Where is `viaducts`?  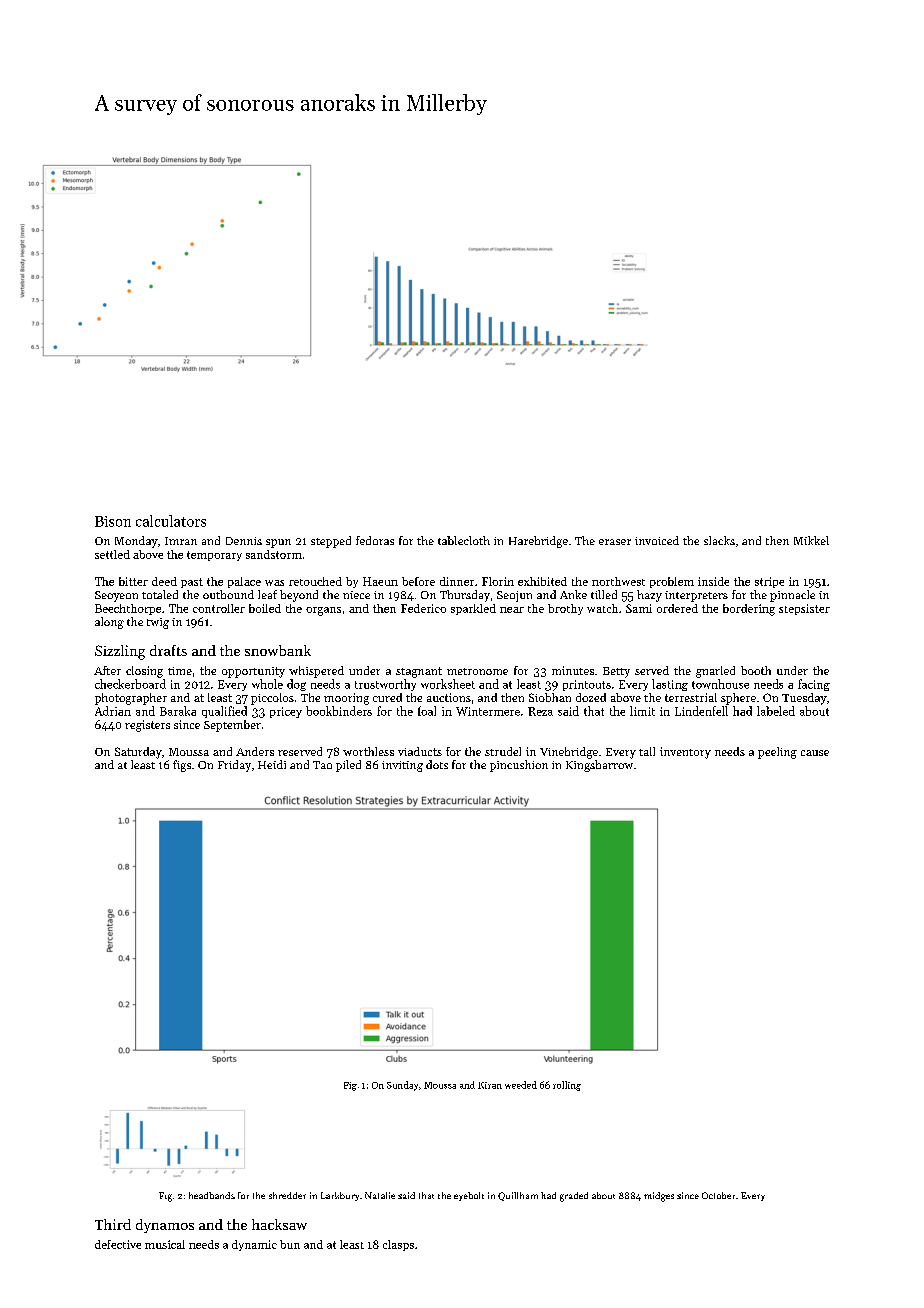 viaducts is located at coordinates (420, 751).
